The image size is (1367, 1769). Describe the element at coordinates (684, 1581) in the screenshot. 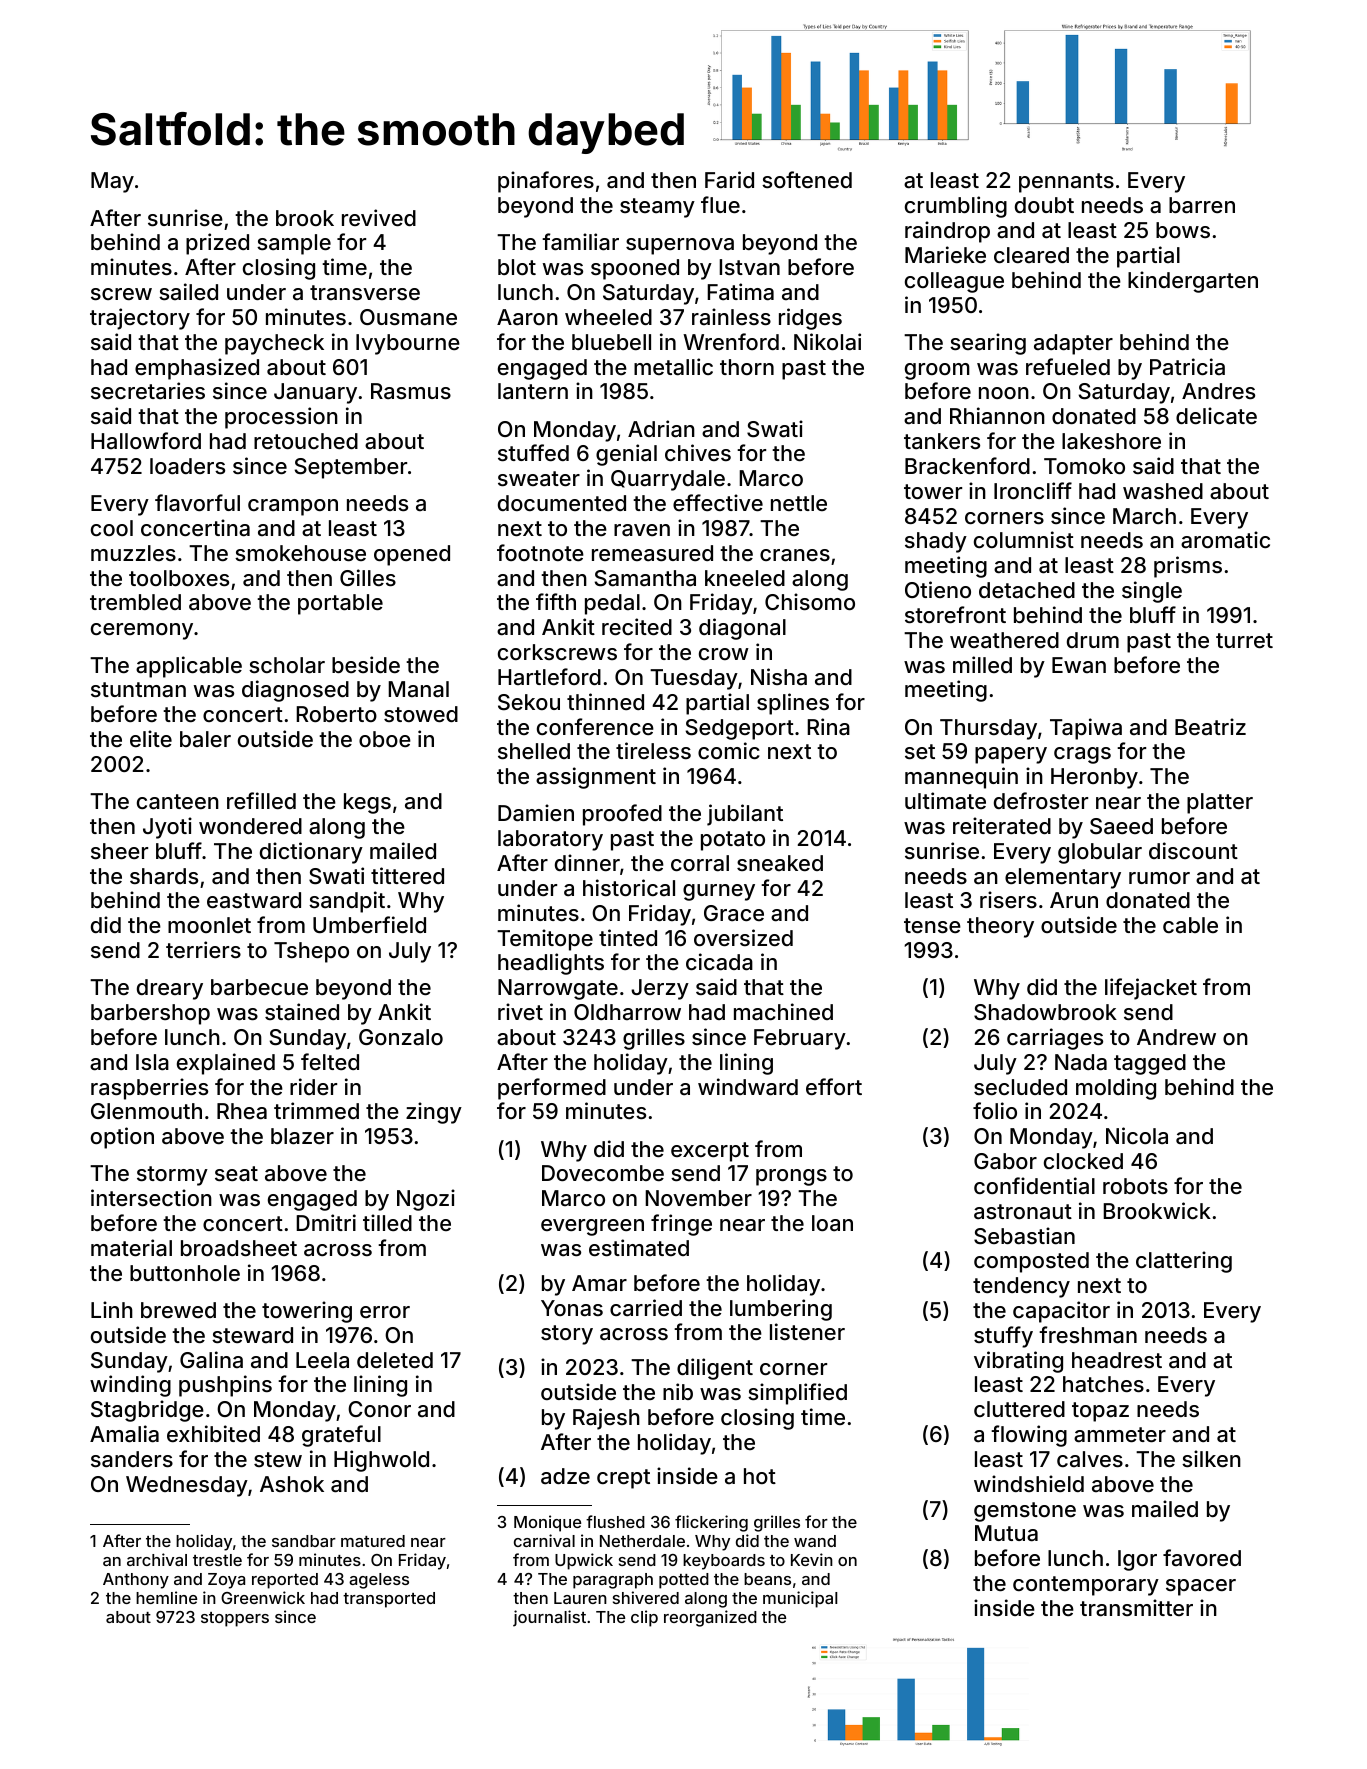

I see `potted` at that location.
